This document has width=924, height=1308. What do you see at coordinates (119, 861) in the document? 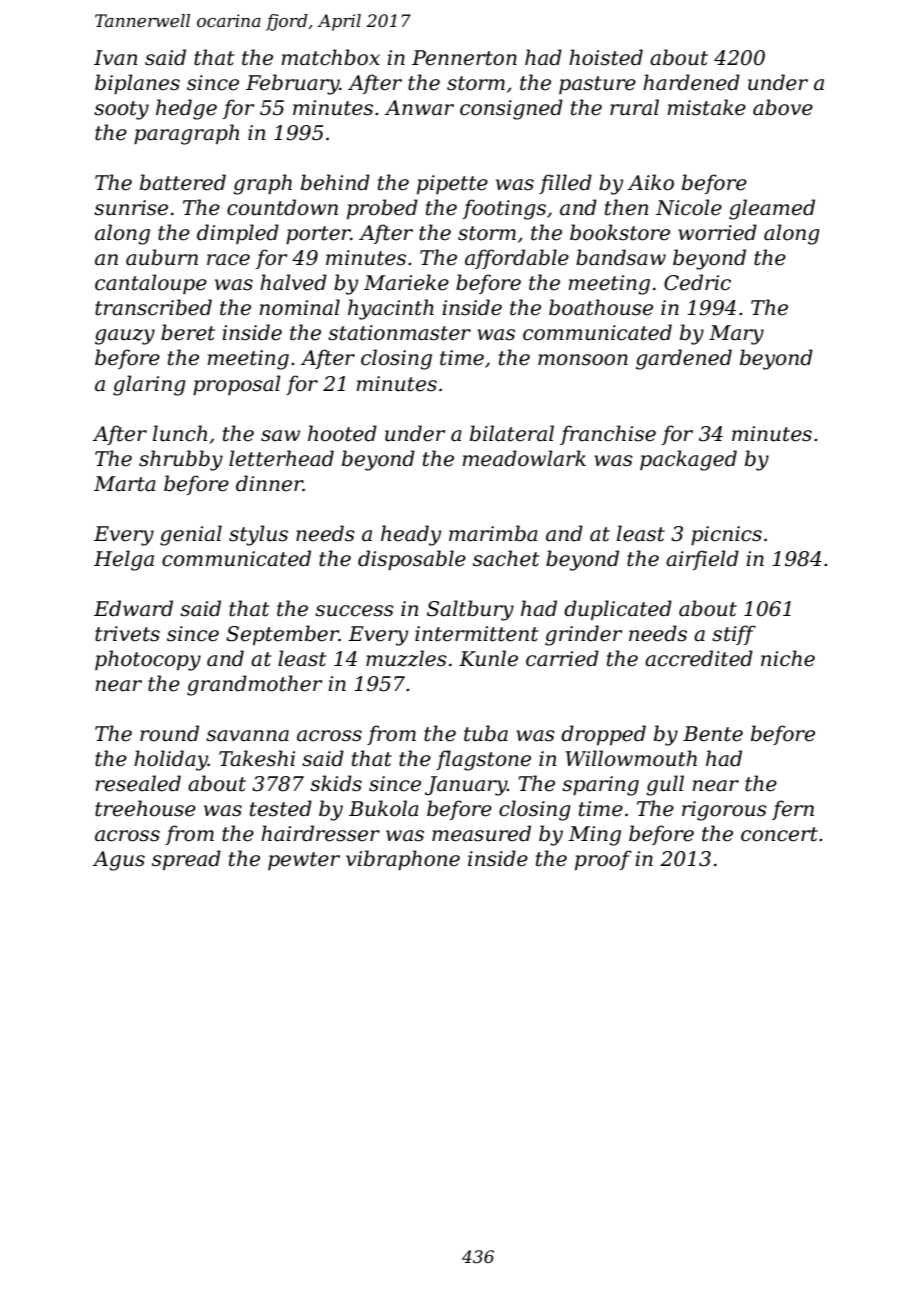
I see `Agus` at bounding box center [119, 861].
